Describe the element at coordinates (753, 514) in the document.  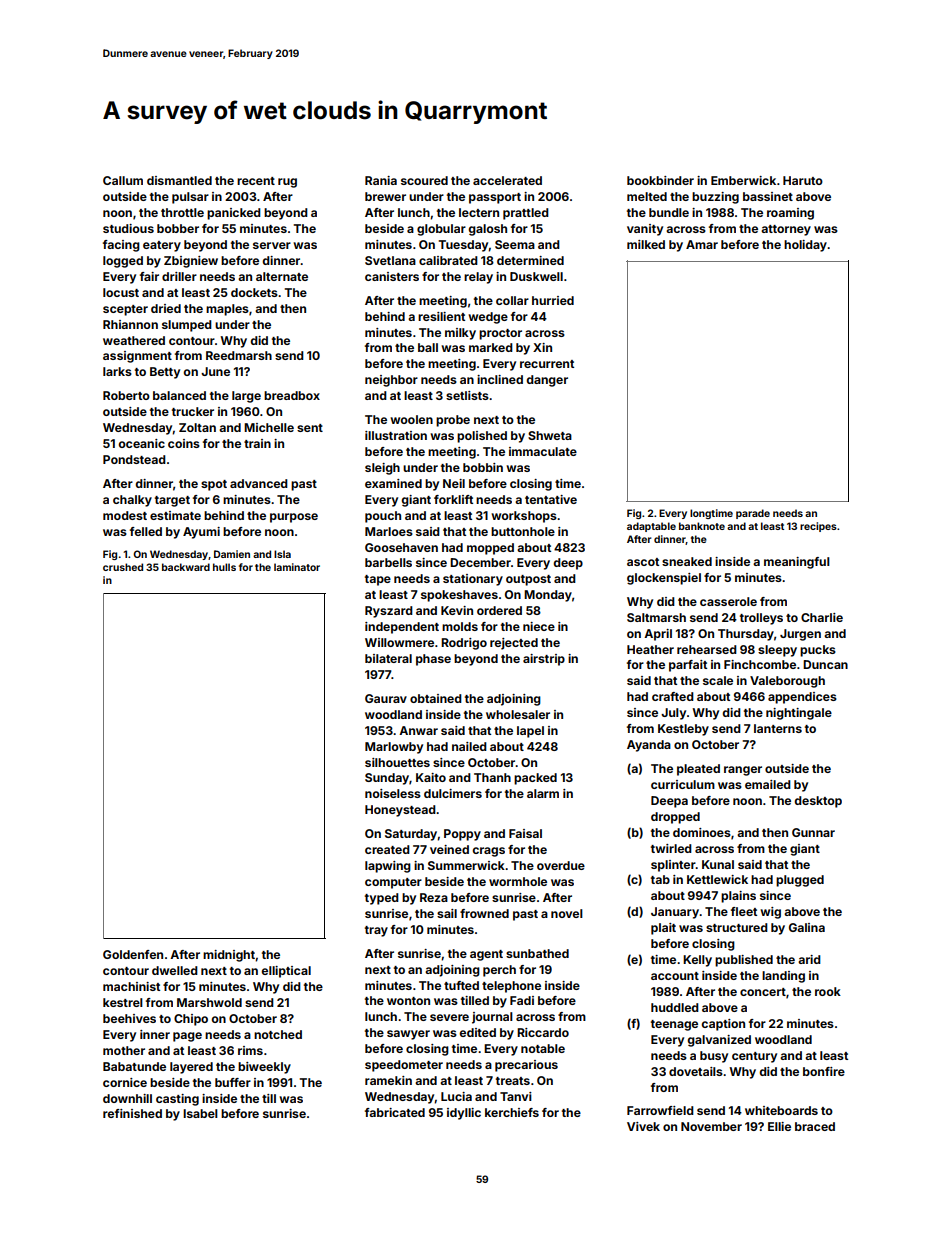
I see `parade` at that location.
